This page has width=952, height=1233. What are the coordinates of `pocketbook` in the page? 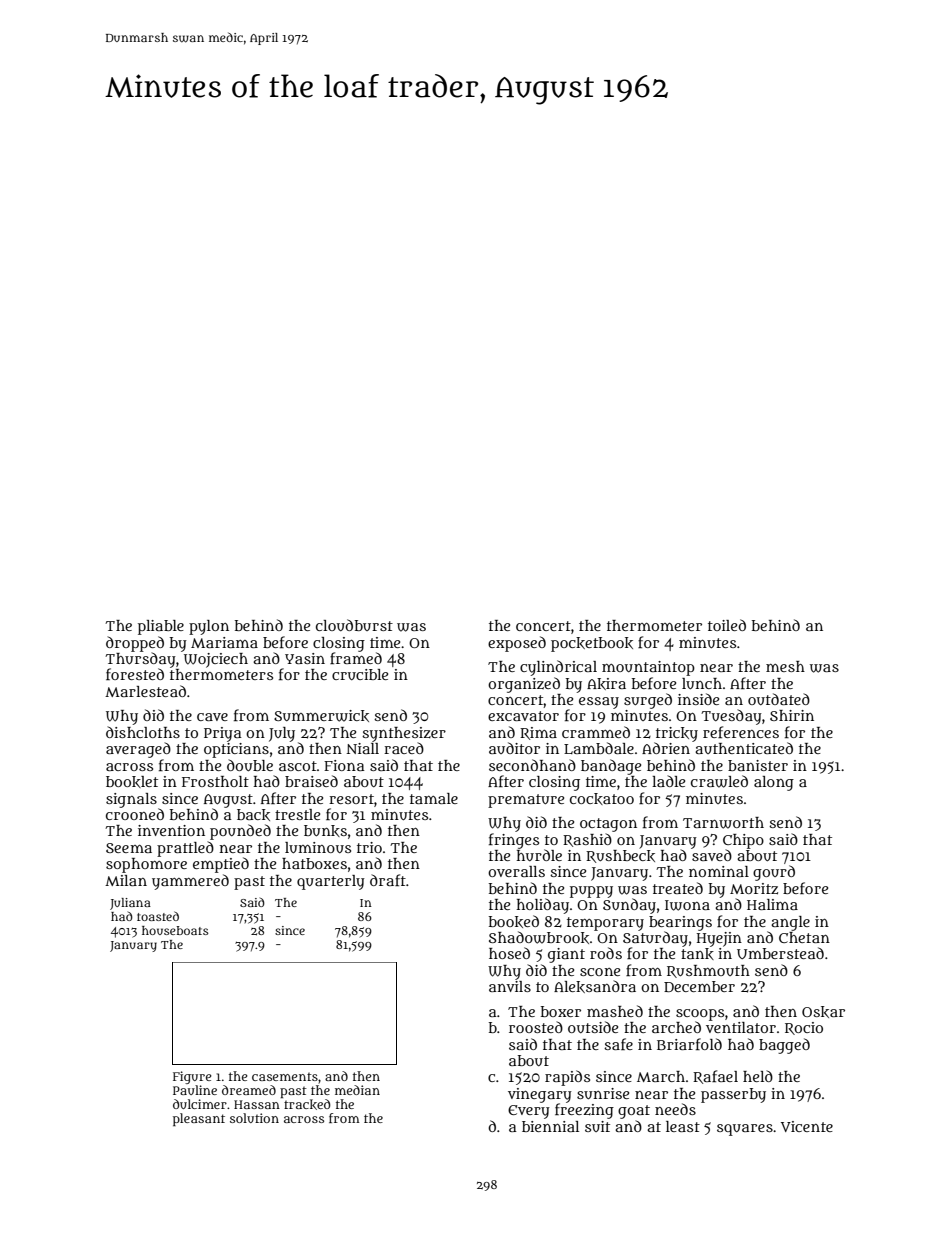 It's located at (592, 644).
